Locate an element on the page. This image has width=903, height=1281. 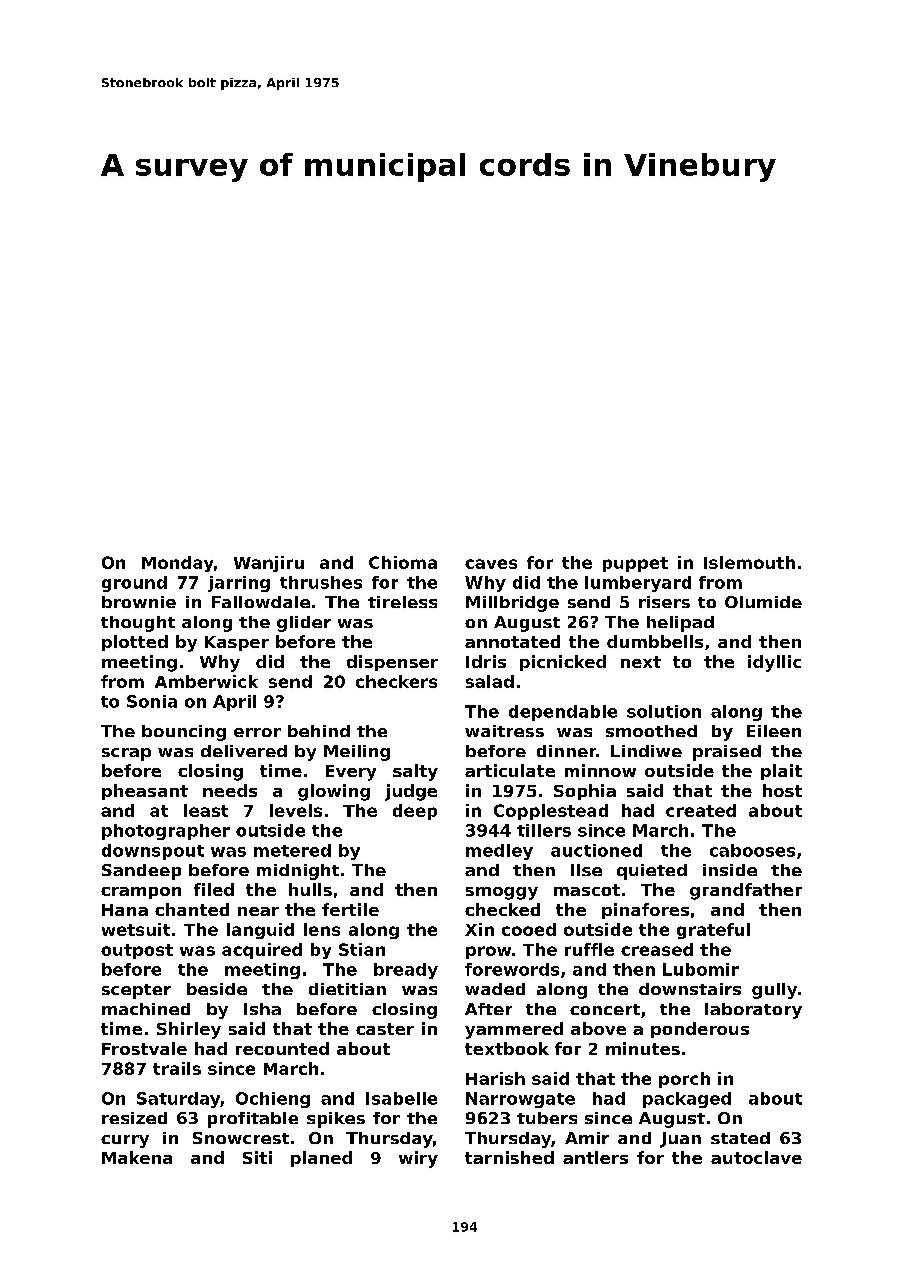
acquired is located at coordinates (262, 951).
